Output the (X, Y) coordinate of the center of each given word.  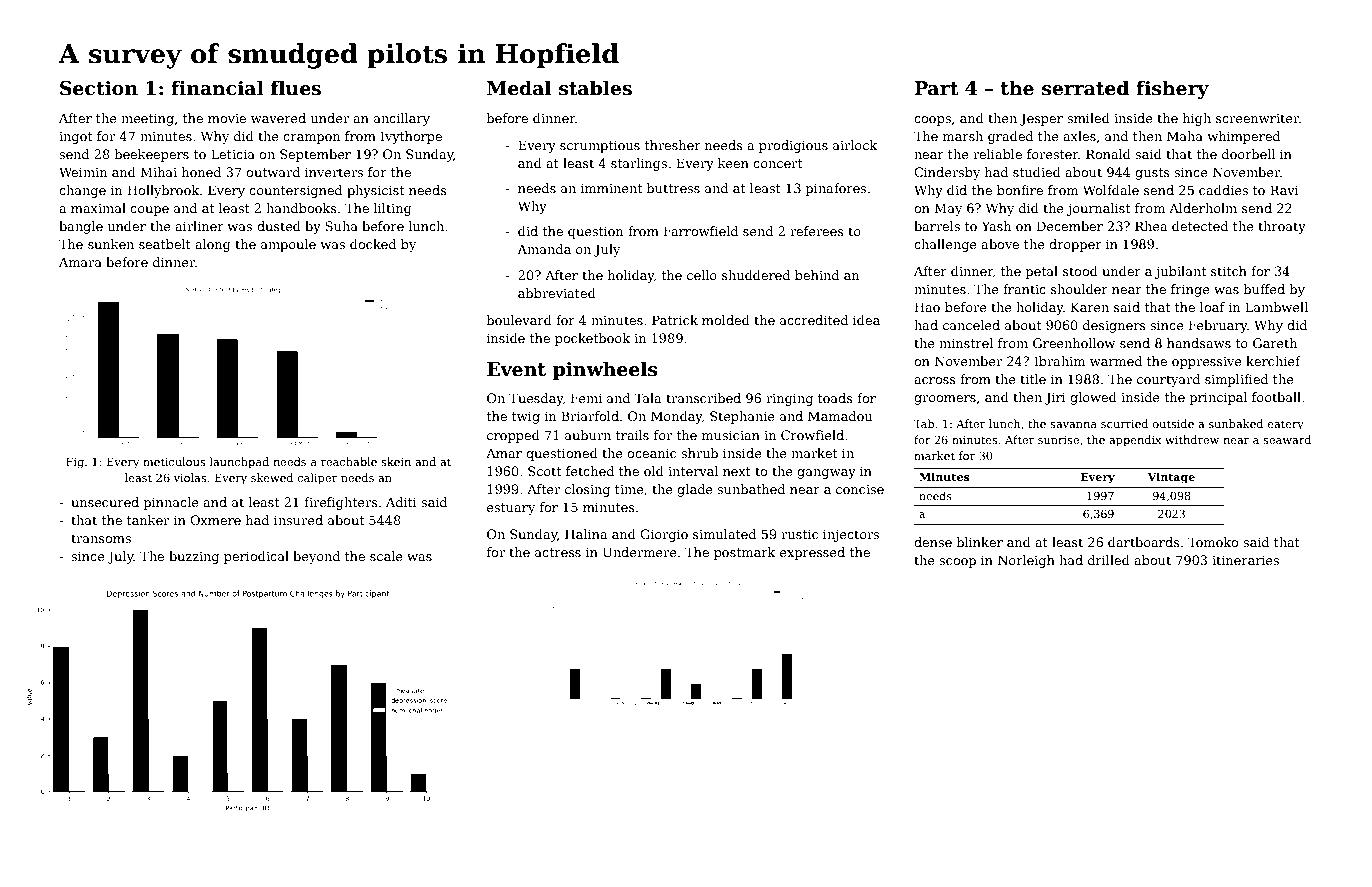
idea (866, 320)
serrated (1085, 88)
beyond (316, 557)
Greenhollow (1074, 343)
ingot (76, 138)
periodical (256, 557)
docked (373, 244)
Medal (519, 88)
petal (1042, 272)
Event (516, 369)
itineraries (1245, 560)
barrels (937, 226)
